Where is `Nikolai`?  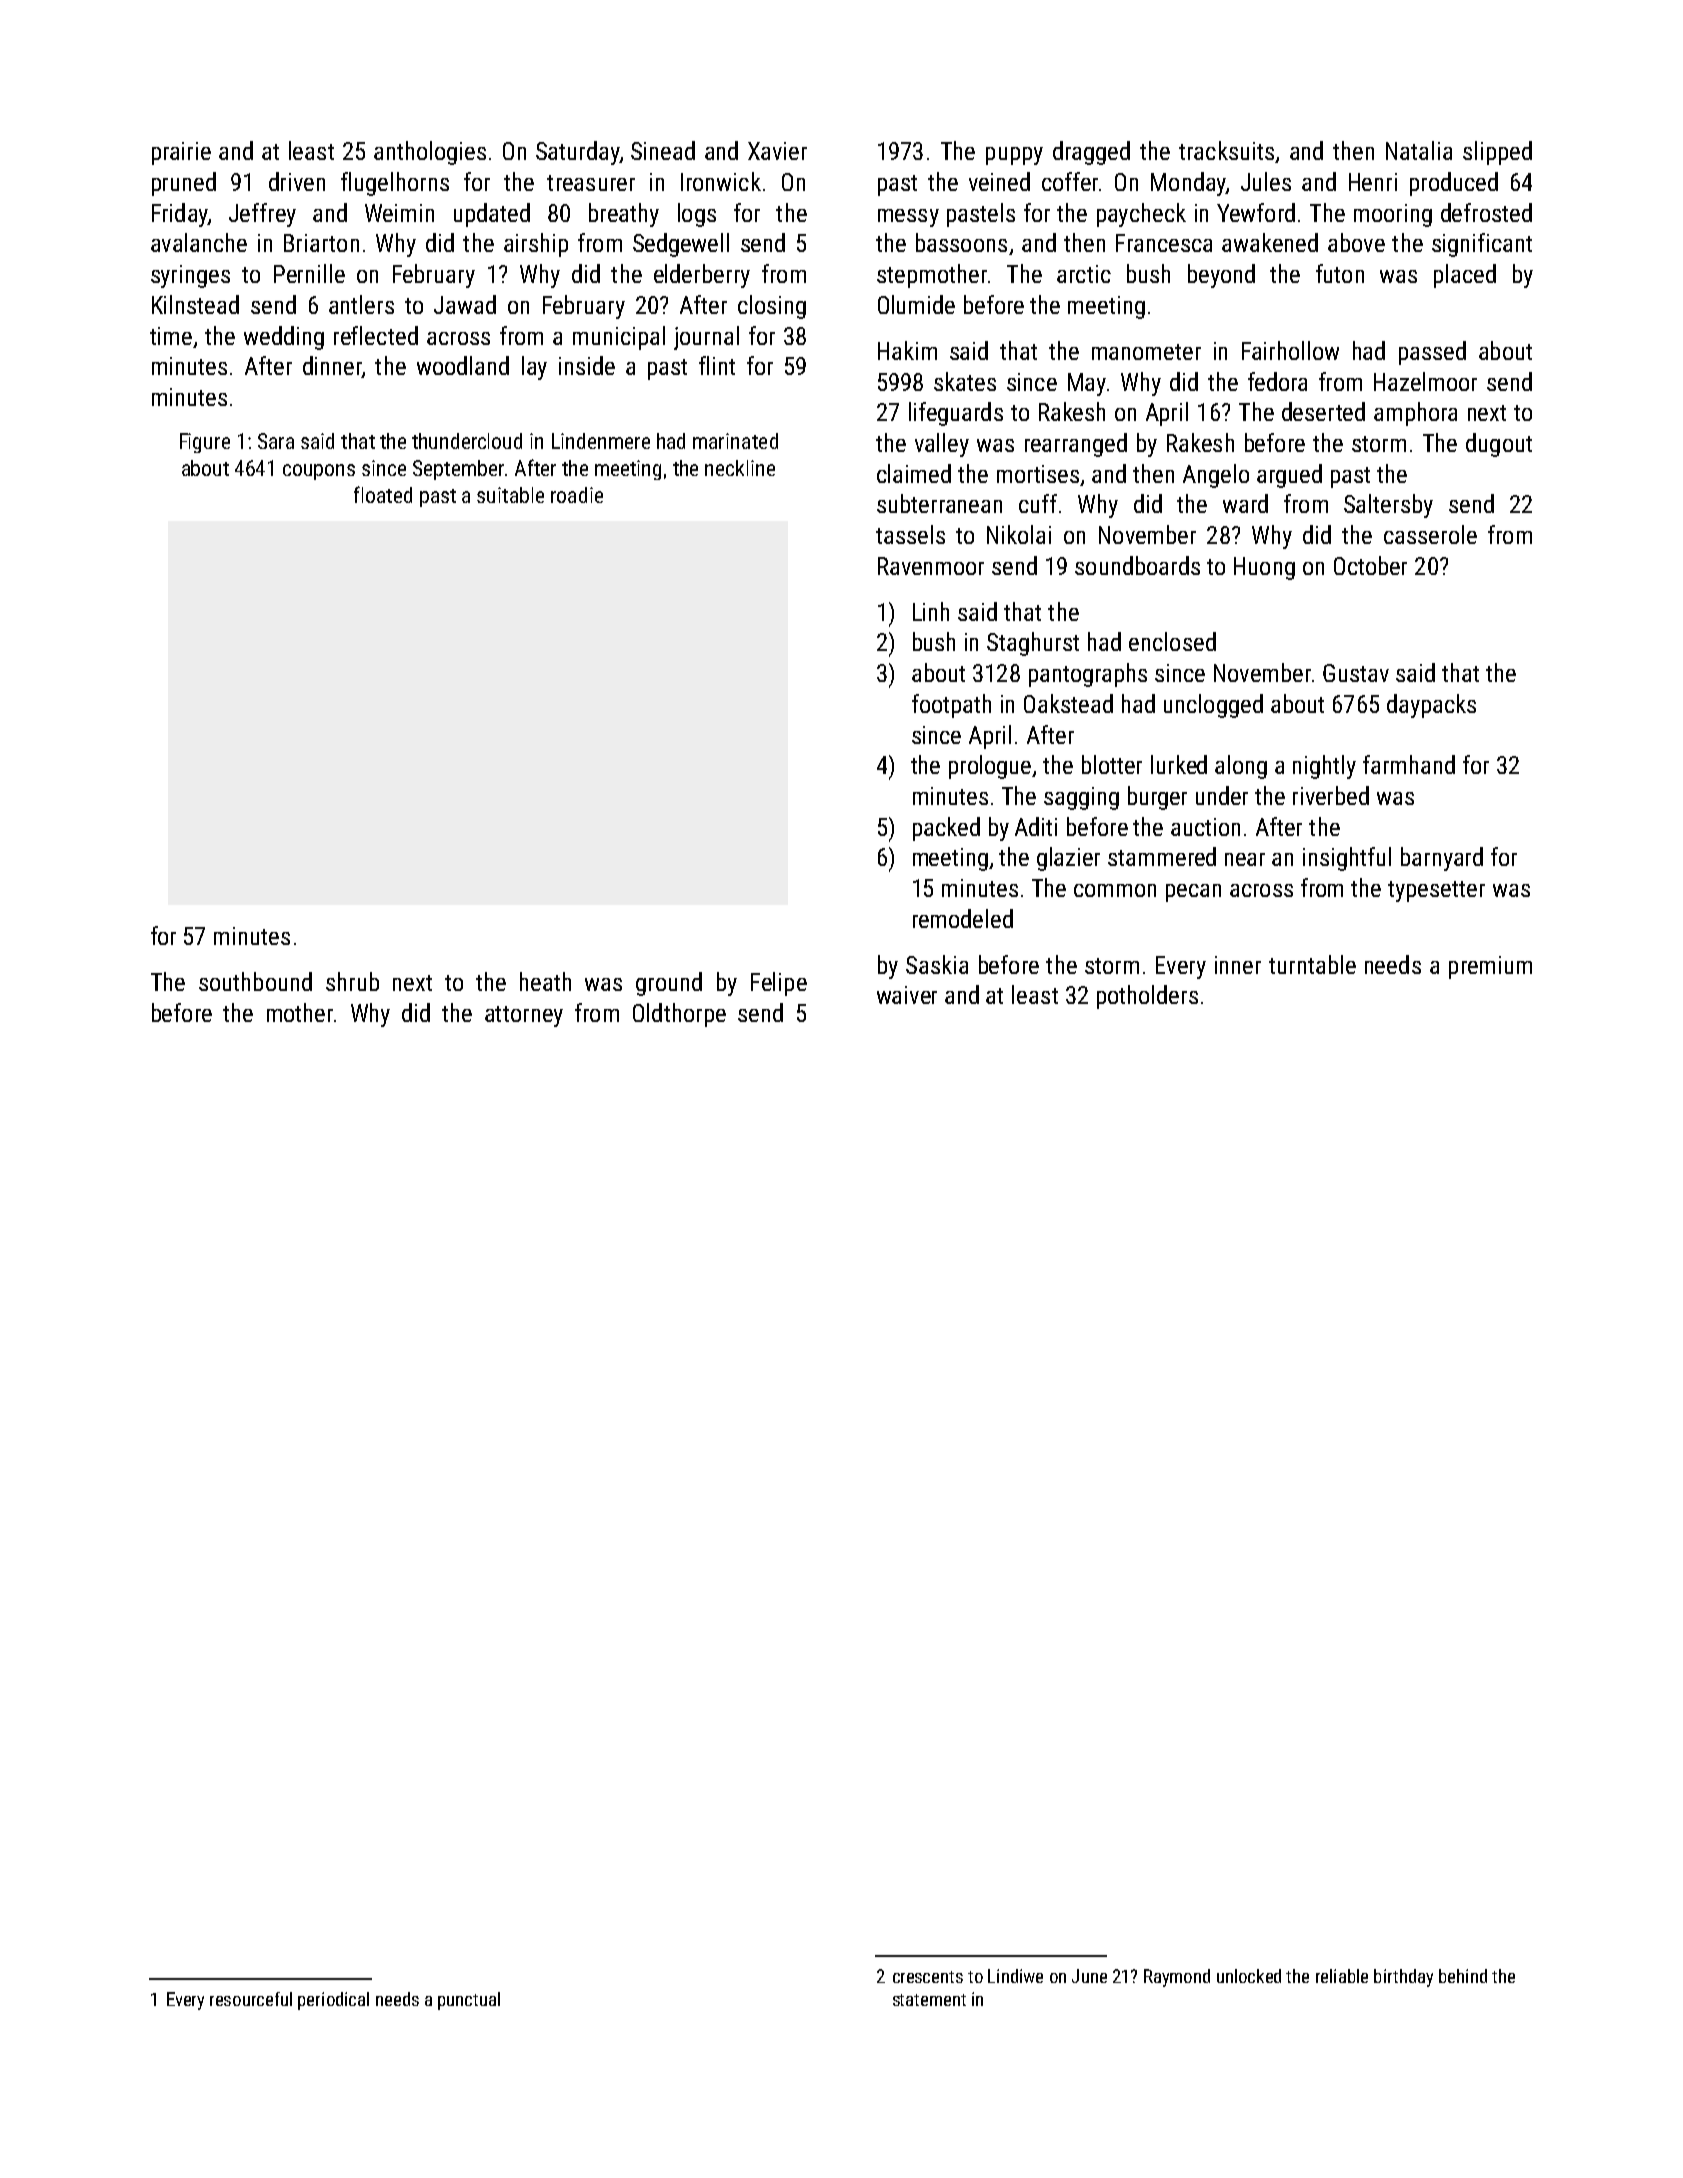 Nikolai is located at coordinates (1019, 534).
